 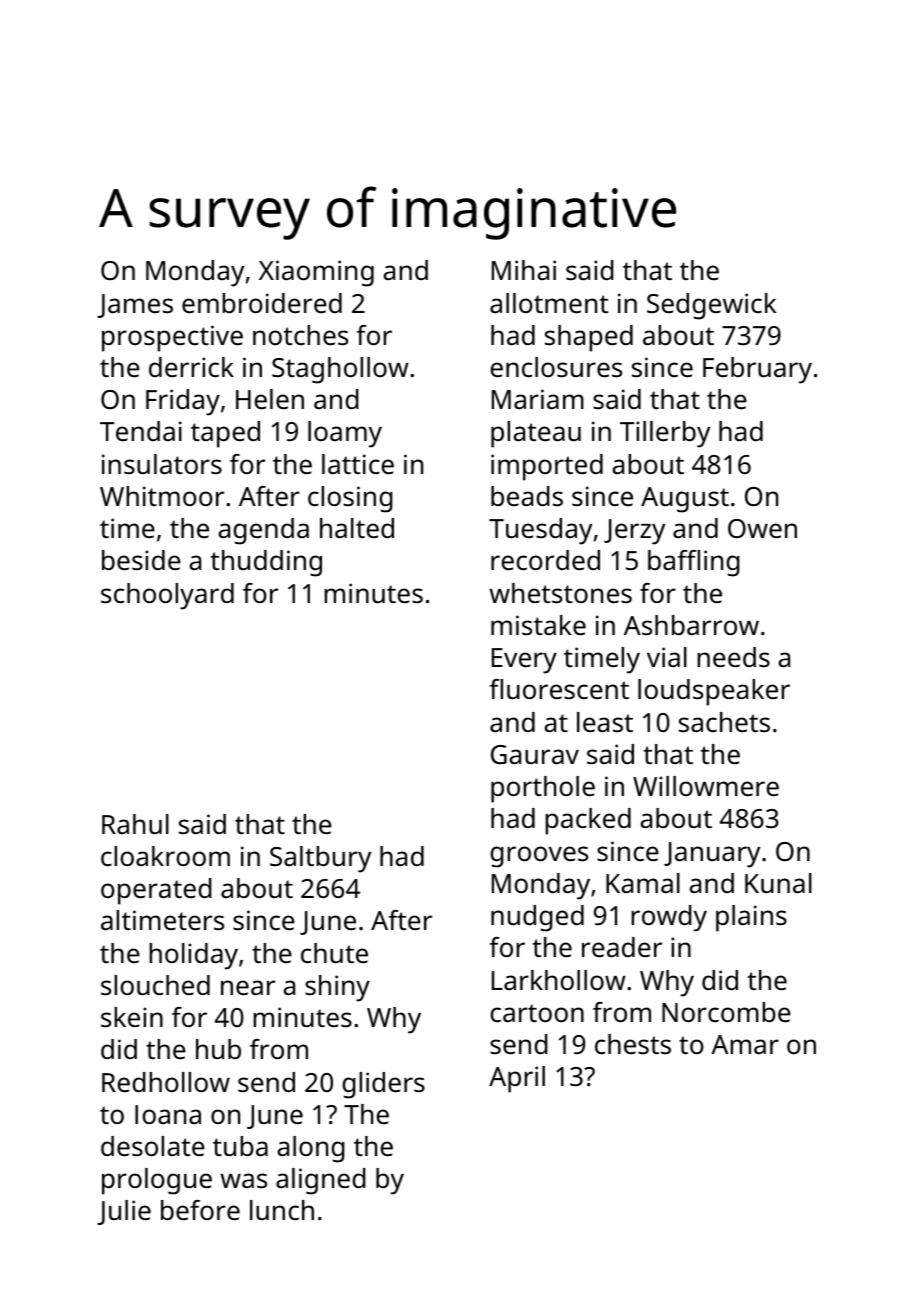 What do you see at coordinates (724, 722) in the document?
I see `sachets` at bounding box center [724, 722].
